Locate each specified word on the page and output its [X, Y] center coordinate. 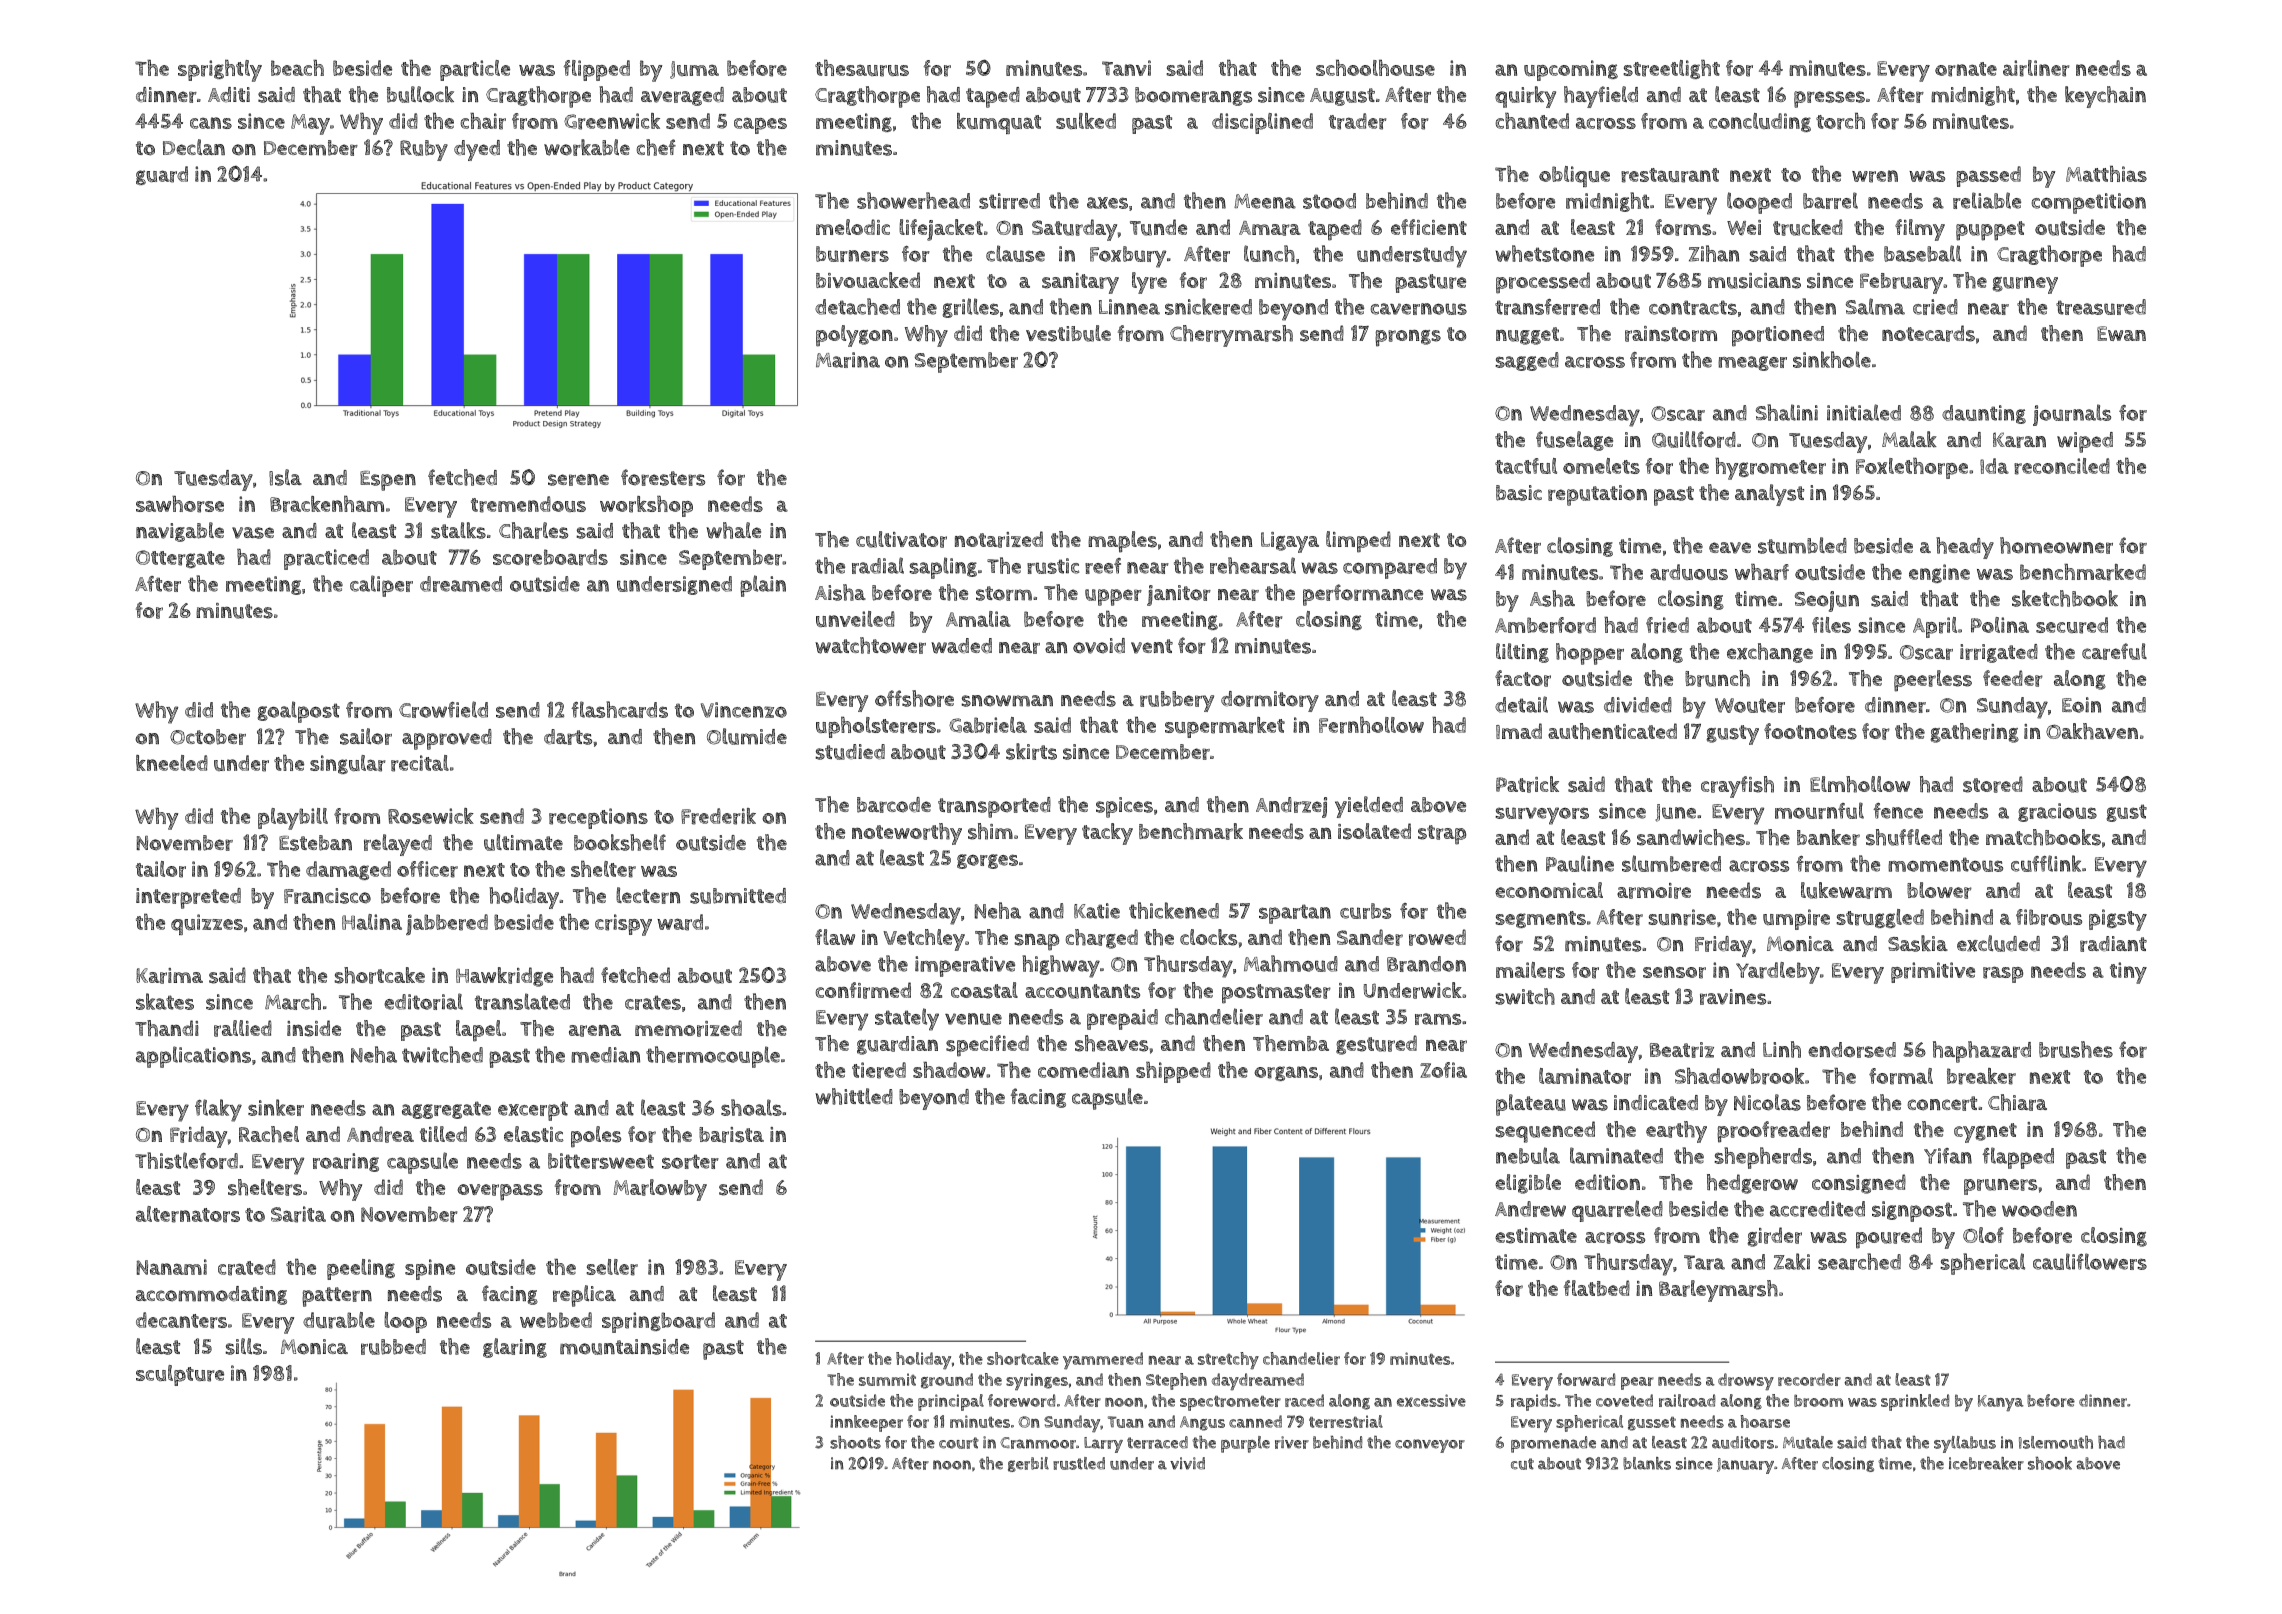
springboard [658, 1322]
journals [2072, 415]
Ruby [424, 150]
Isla [285, 477]
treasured [2101, 307]
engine [1939, 573]
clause [1015, 253]
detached [857, 306]
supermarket [1225, 727]
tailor [161, 869]
